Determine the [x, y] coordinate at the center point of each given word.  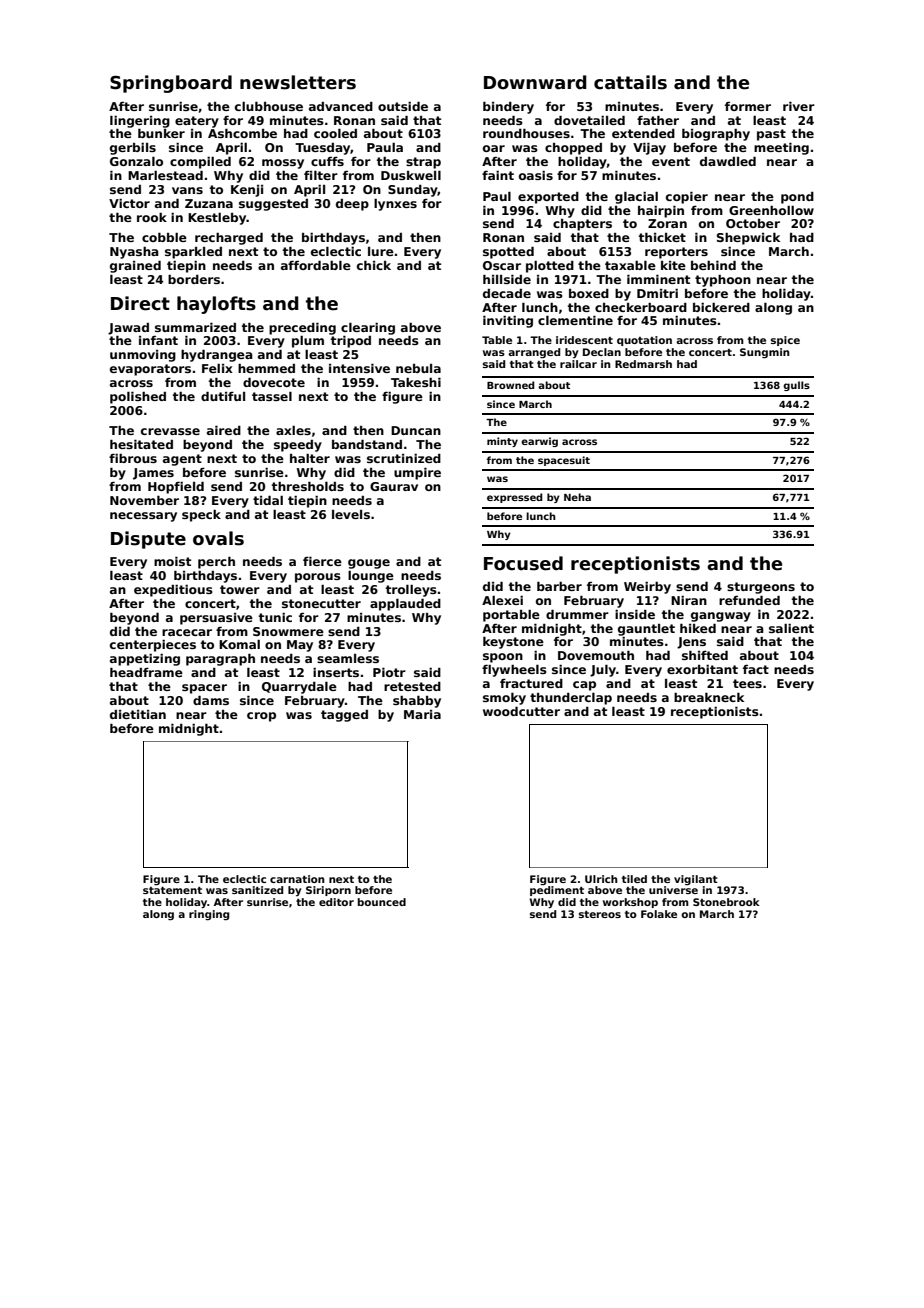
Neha [577, 497]
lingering [140, 122]
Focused [523, 563]
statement [172, 890]
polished [138, 398]
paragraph [220, 660]
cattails [630, 82]
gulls [796, 386]
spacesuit [564, 461]
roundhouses [526, 133]
